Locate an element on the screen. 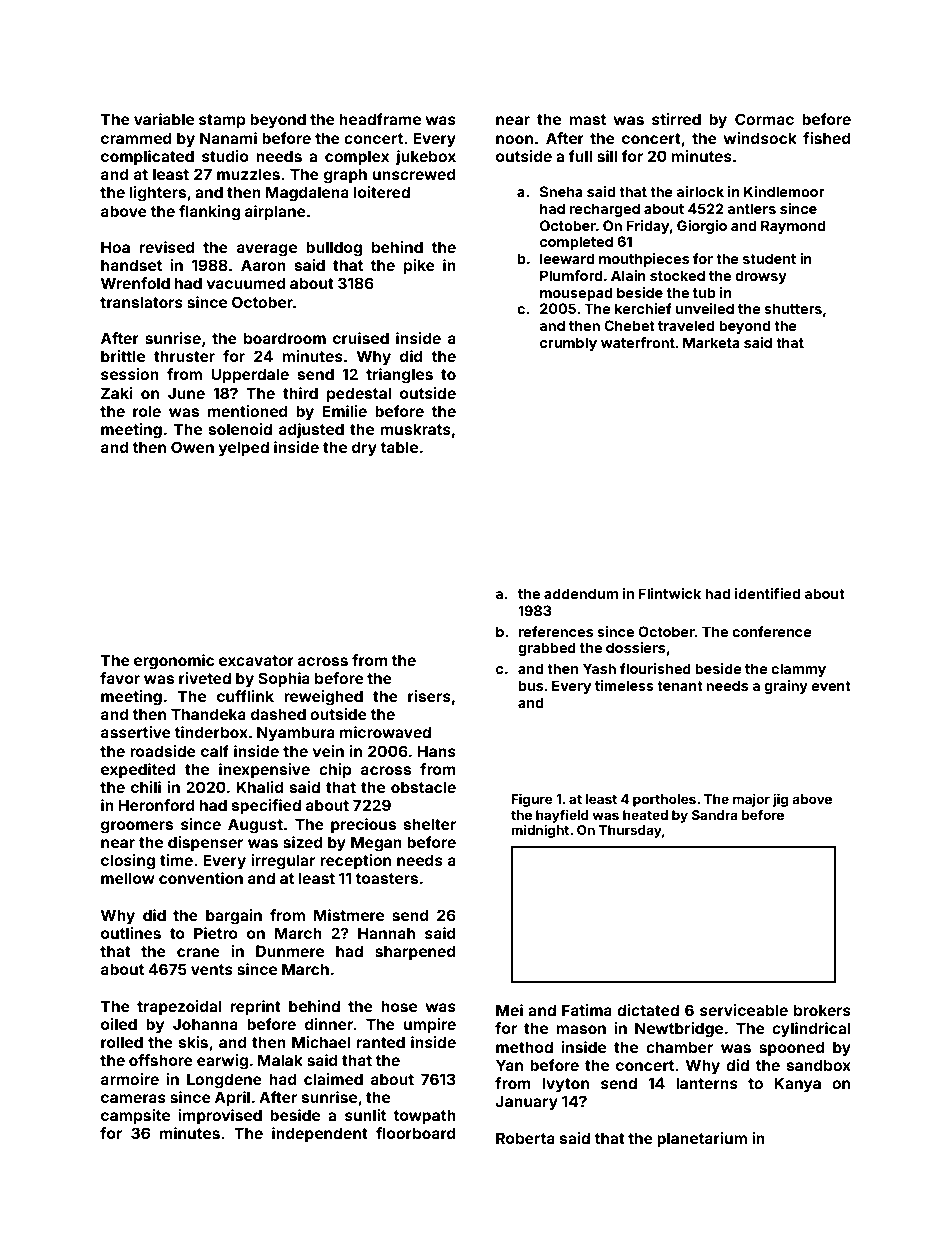 The width and height of the screenshot is (952, 1233). obstacle is located at coordinates (423, 787).
